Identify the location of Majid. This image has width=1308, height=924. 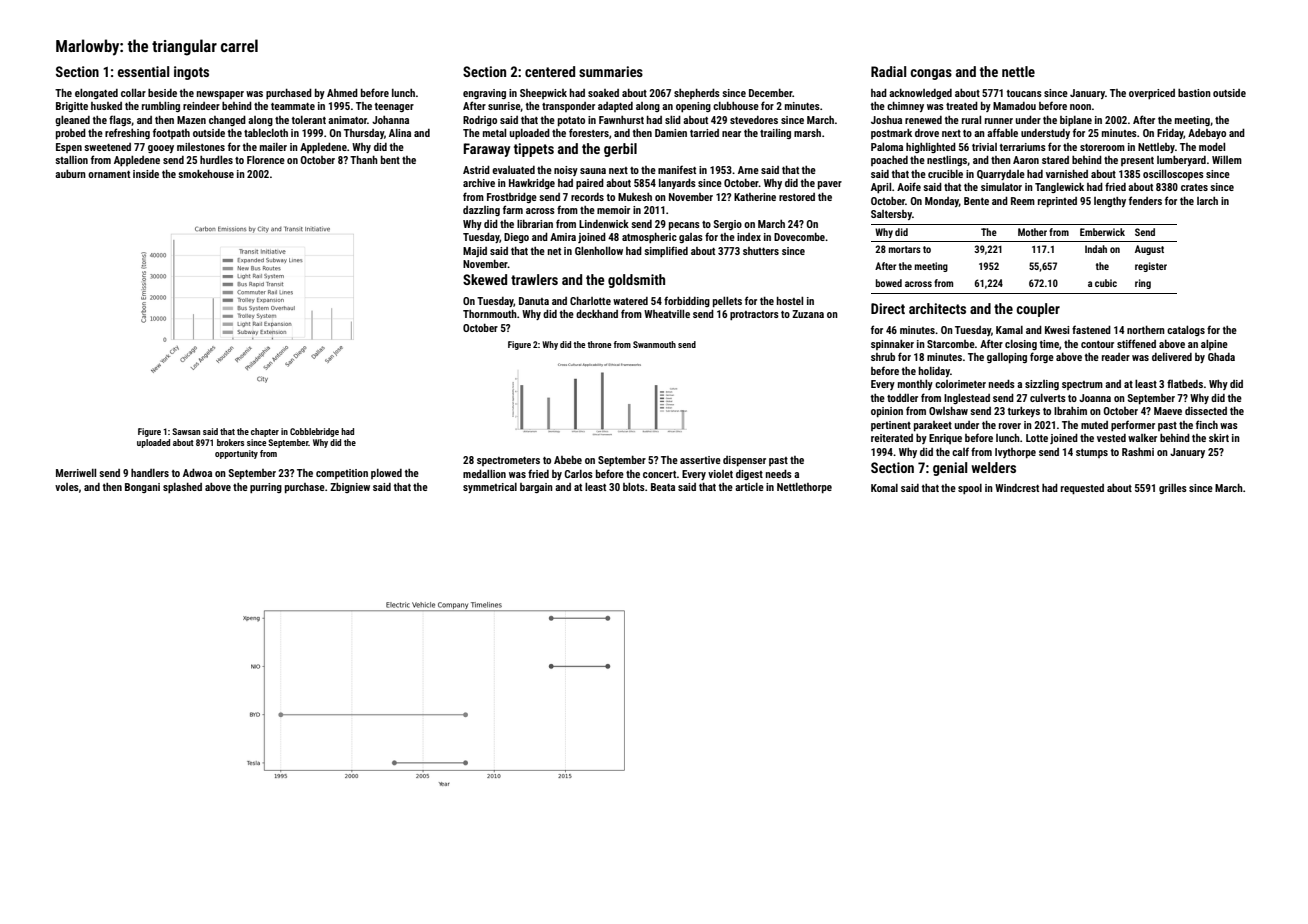
(475, 252).
